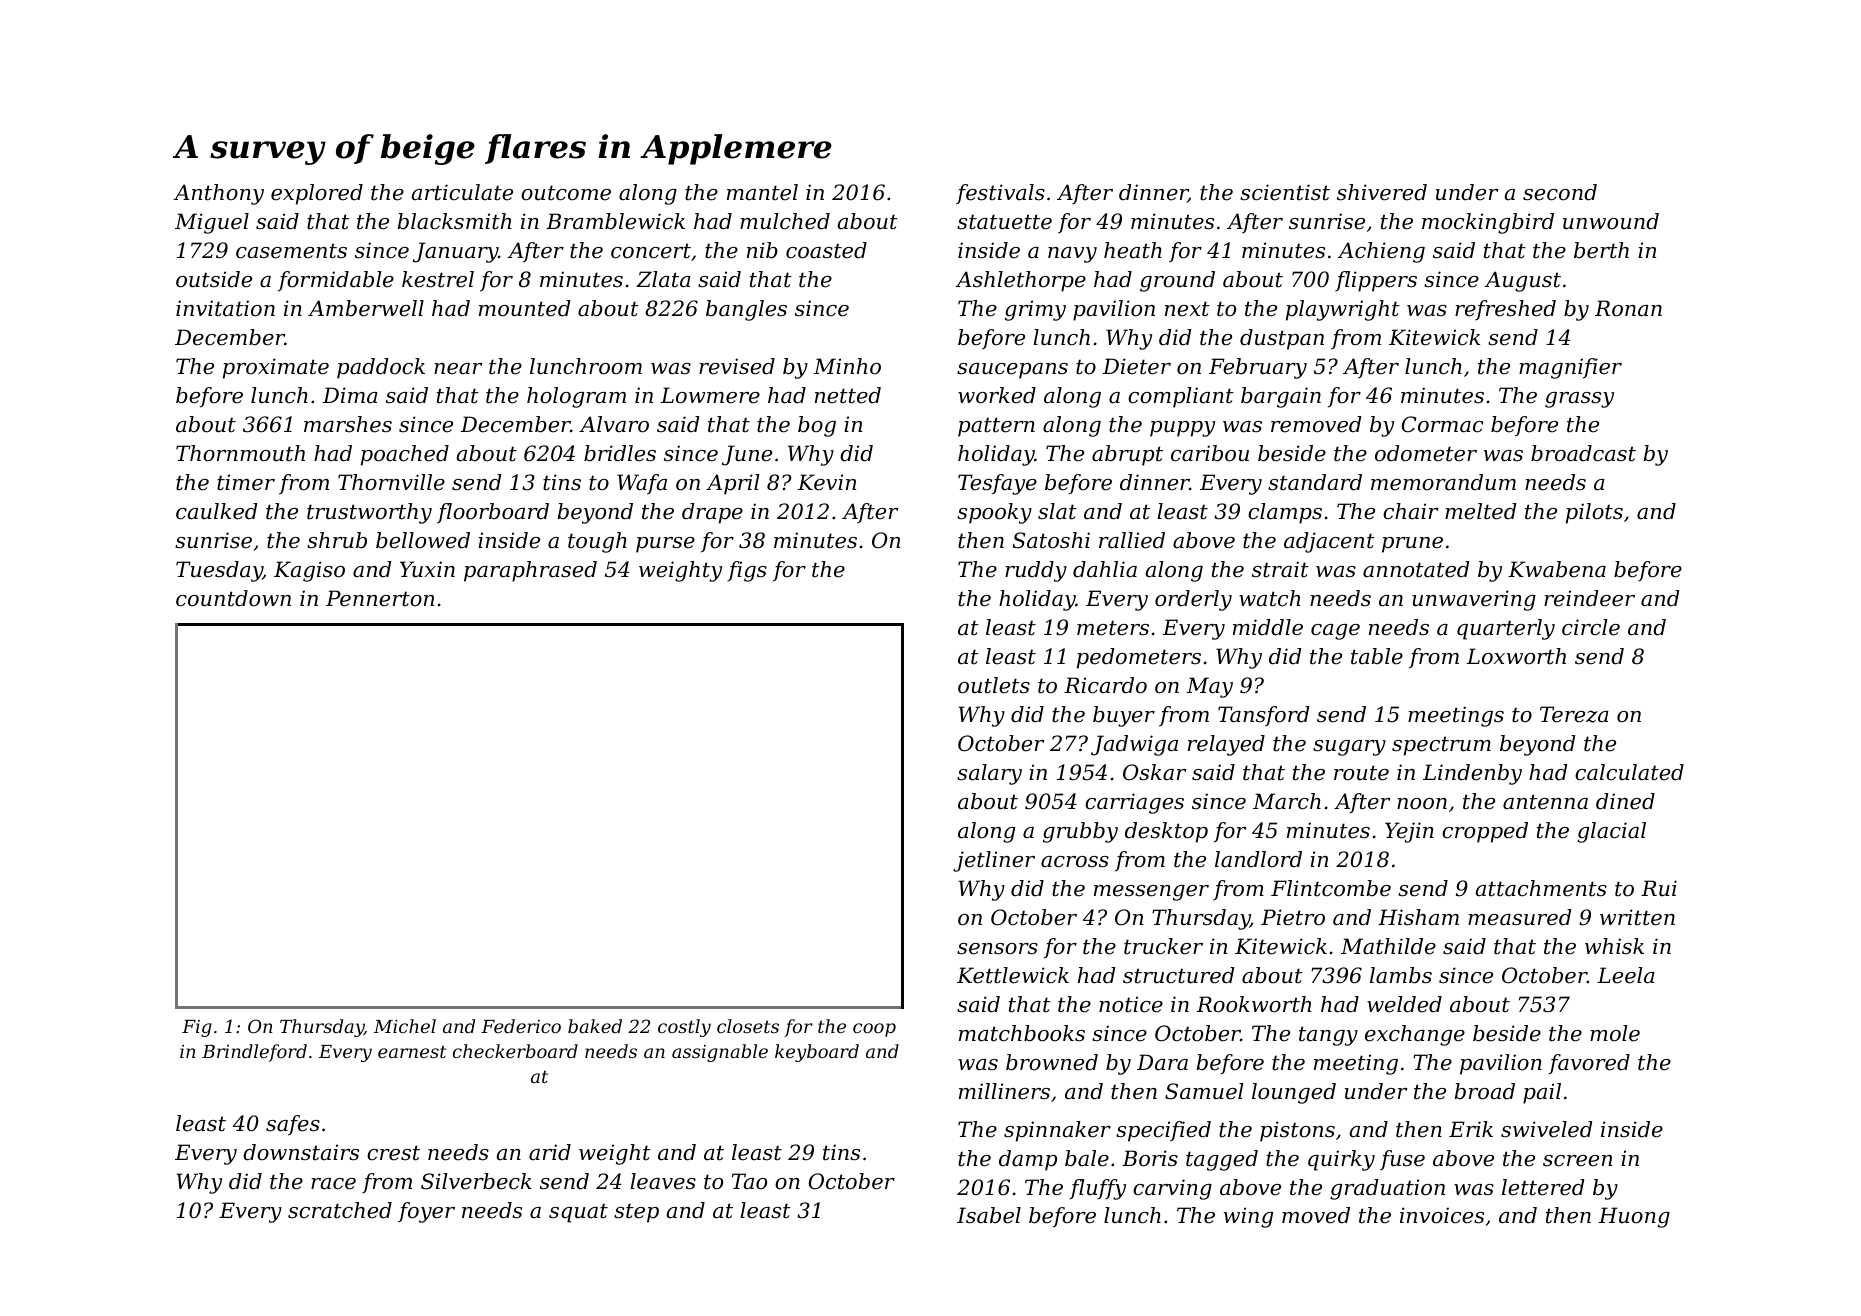 The width and height of the screenshot is (1861, 1316). Describe the element at coordinates (746, 310) in the screenshot. I see `bangles` at that location.
